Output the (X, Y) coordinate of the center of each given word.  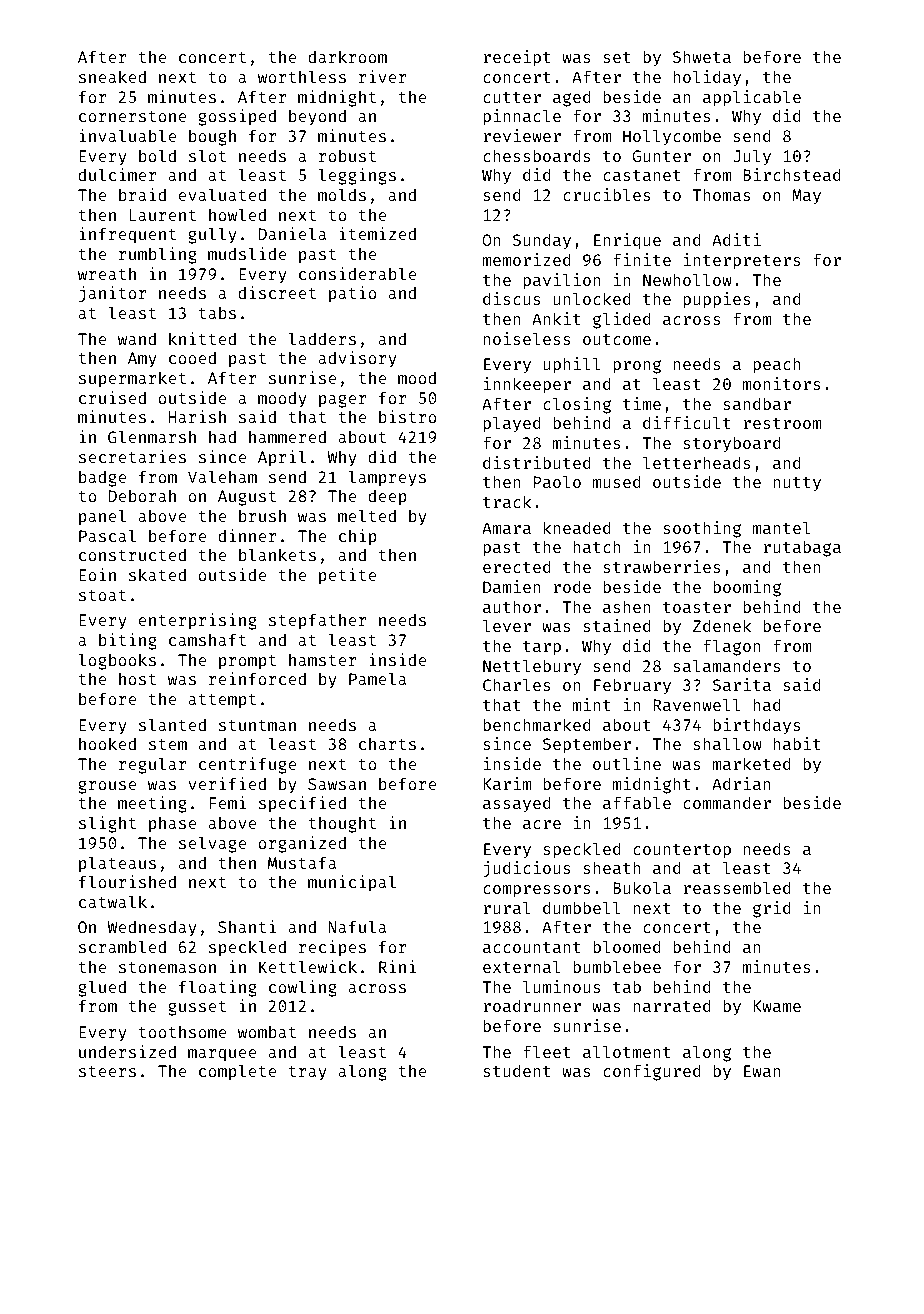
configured (652, 1072)
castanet (642, 175)
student (517, 1070)
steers (107, 1071)
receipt (517, 58)
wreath (107, 273)
